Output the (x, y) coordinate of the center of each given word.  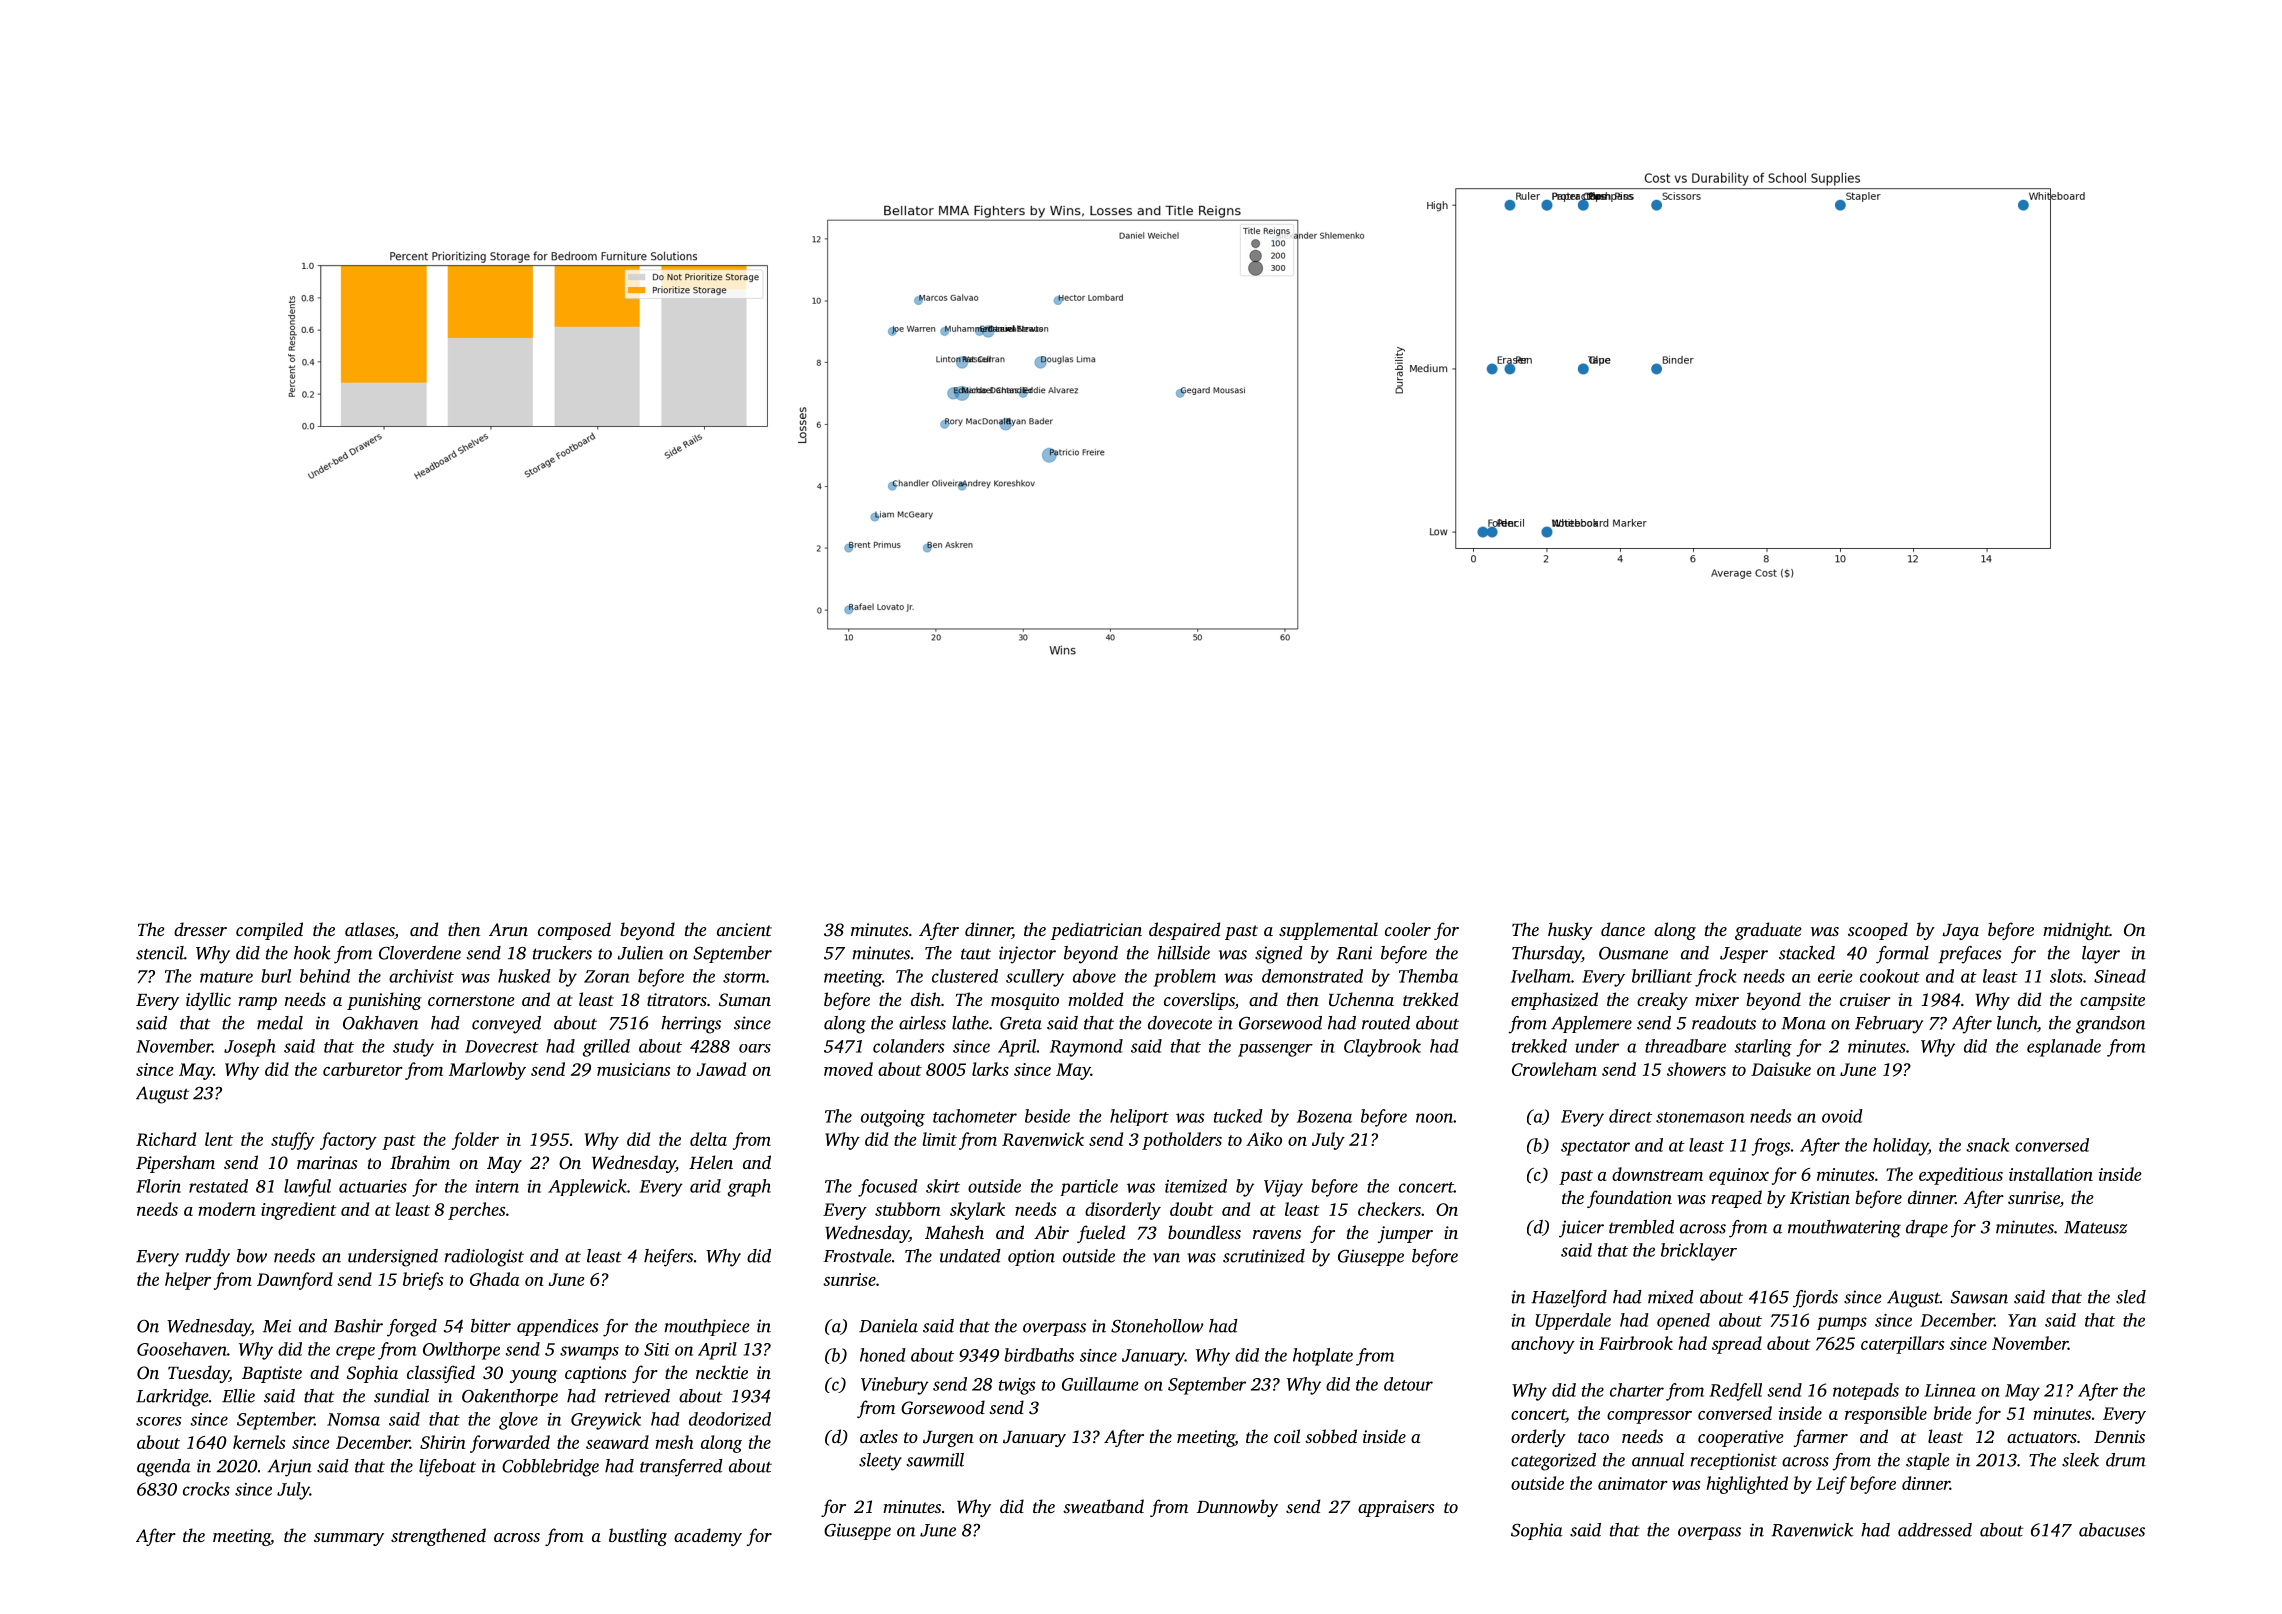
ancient (744, 929)
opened (1683, 1321)
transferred (681, 1468)
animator (1633, 1483)
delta (708, 1139)
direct (1630, 1116)
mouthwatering (1844, 1229)
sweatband (1103, 1506)
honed (883, 1355)
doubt (1192, 1209)
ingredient (299, 1211)
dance (1623, 929)
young (533, 1376)
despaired (1184, 931)
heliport (1139, 1117)
